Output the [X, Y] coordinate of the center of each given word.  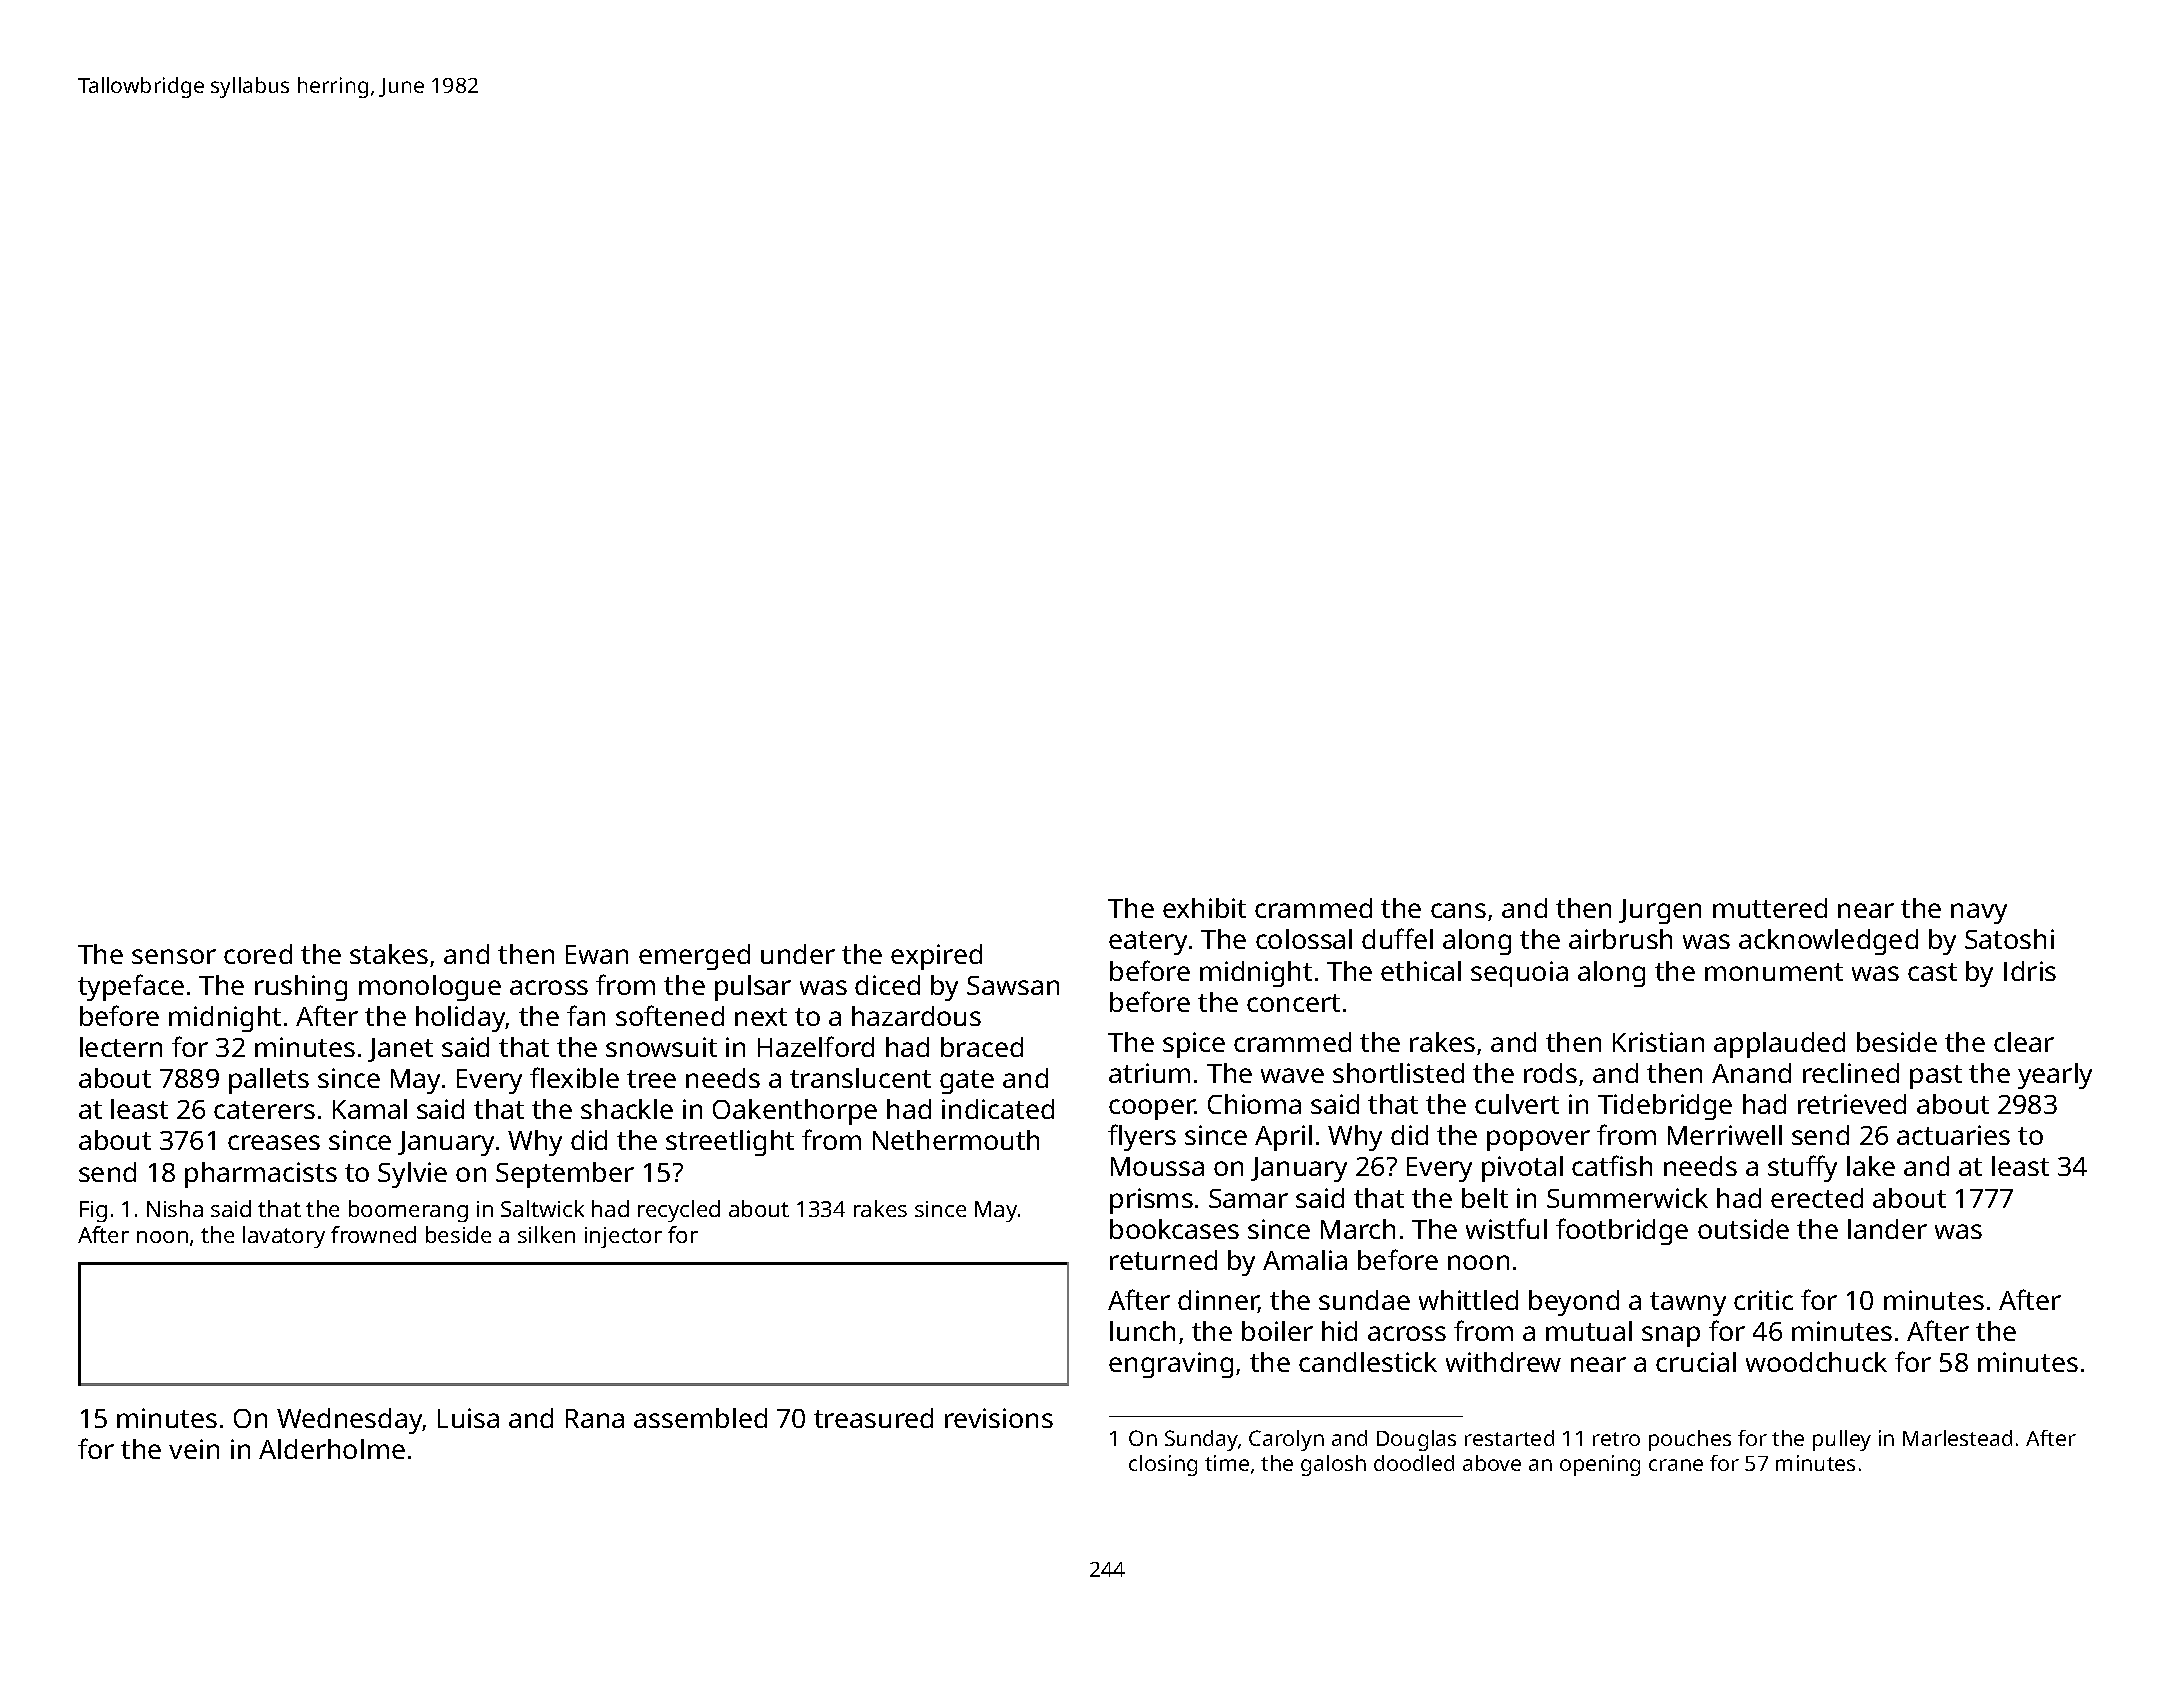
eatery [1148, 943]
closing [1163, 1465]
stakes [389, 954]
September [565, 1175]
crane [1676, 1465]
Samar [1248, 1198]
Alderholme [332, 1449]
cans [1458, 910]
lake [1871, 1166]
